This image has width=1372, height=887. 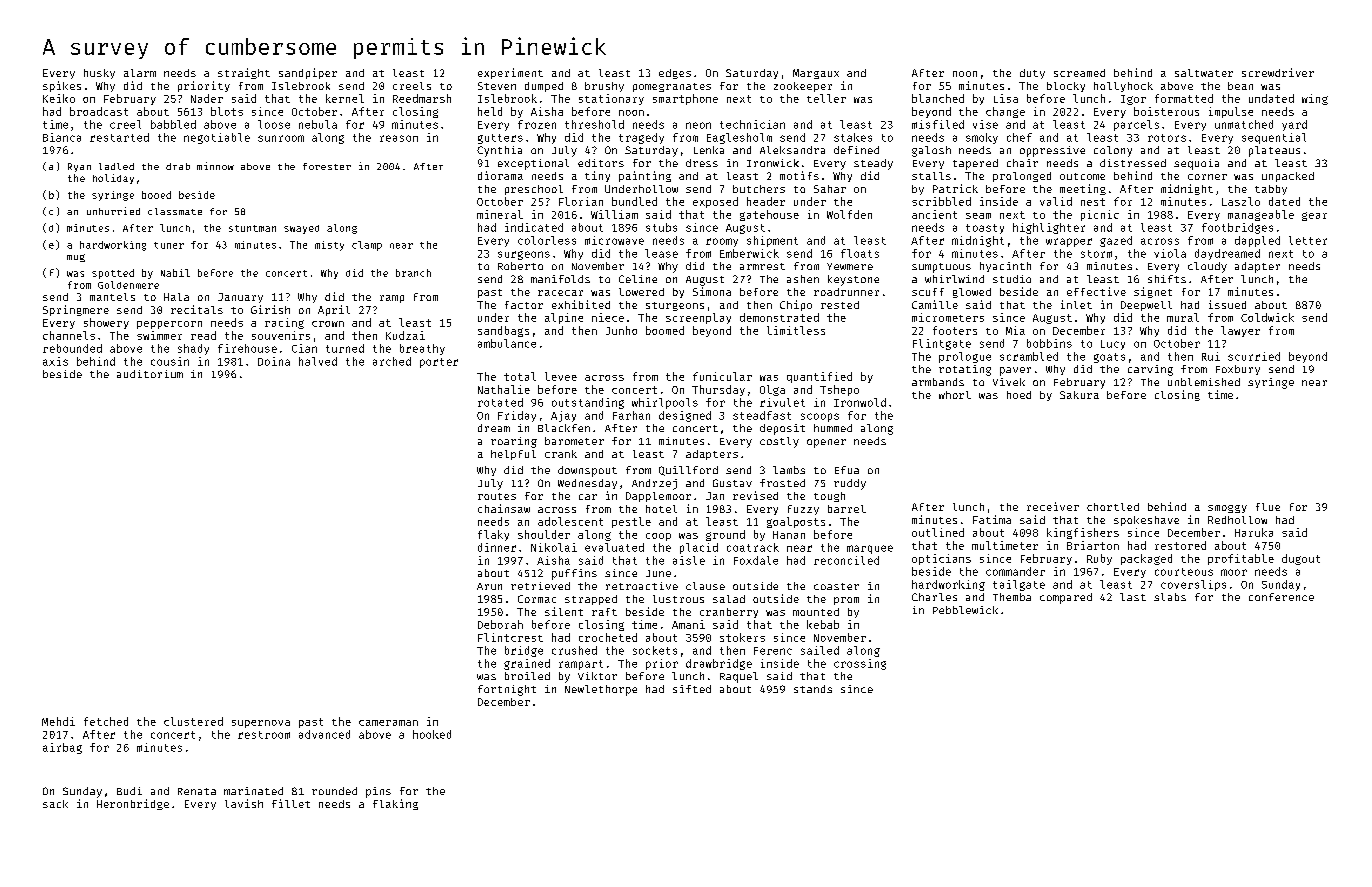 What do you see at coordinates (1113, 507) in the image?
I see `chortled` at bounding box center [1113, 507].
